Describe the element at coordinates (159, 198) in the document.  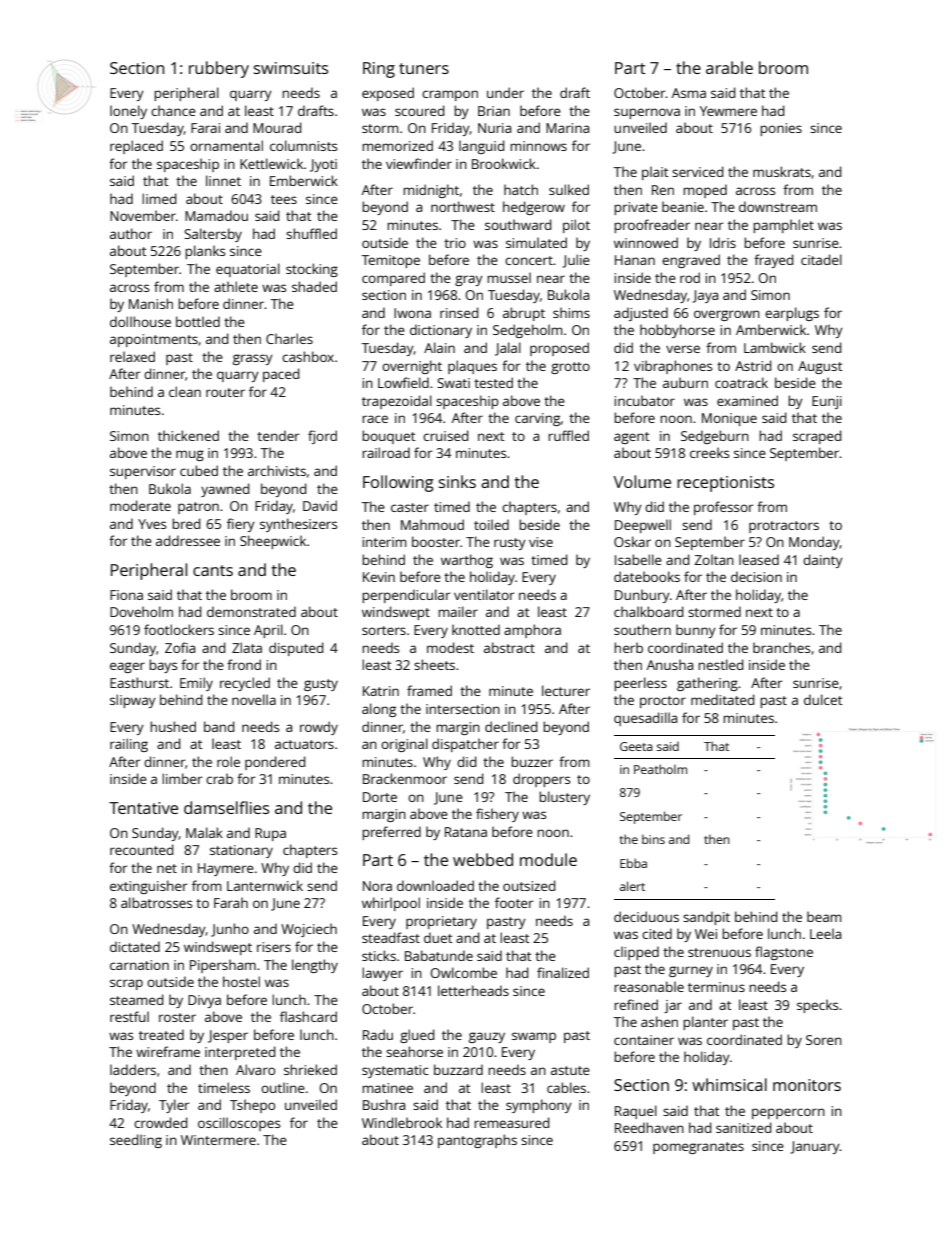
I see `limed` at that location.
